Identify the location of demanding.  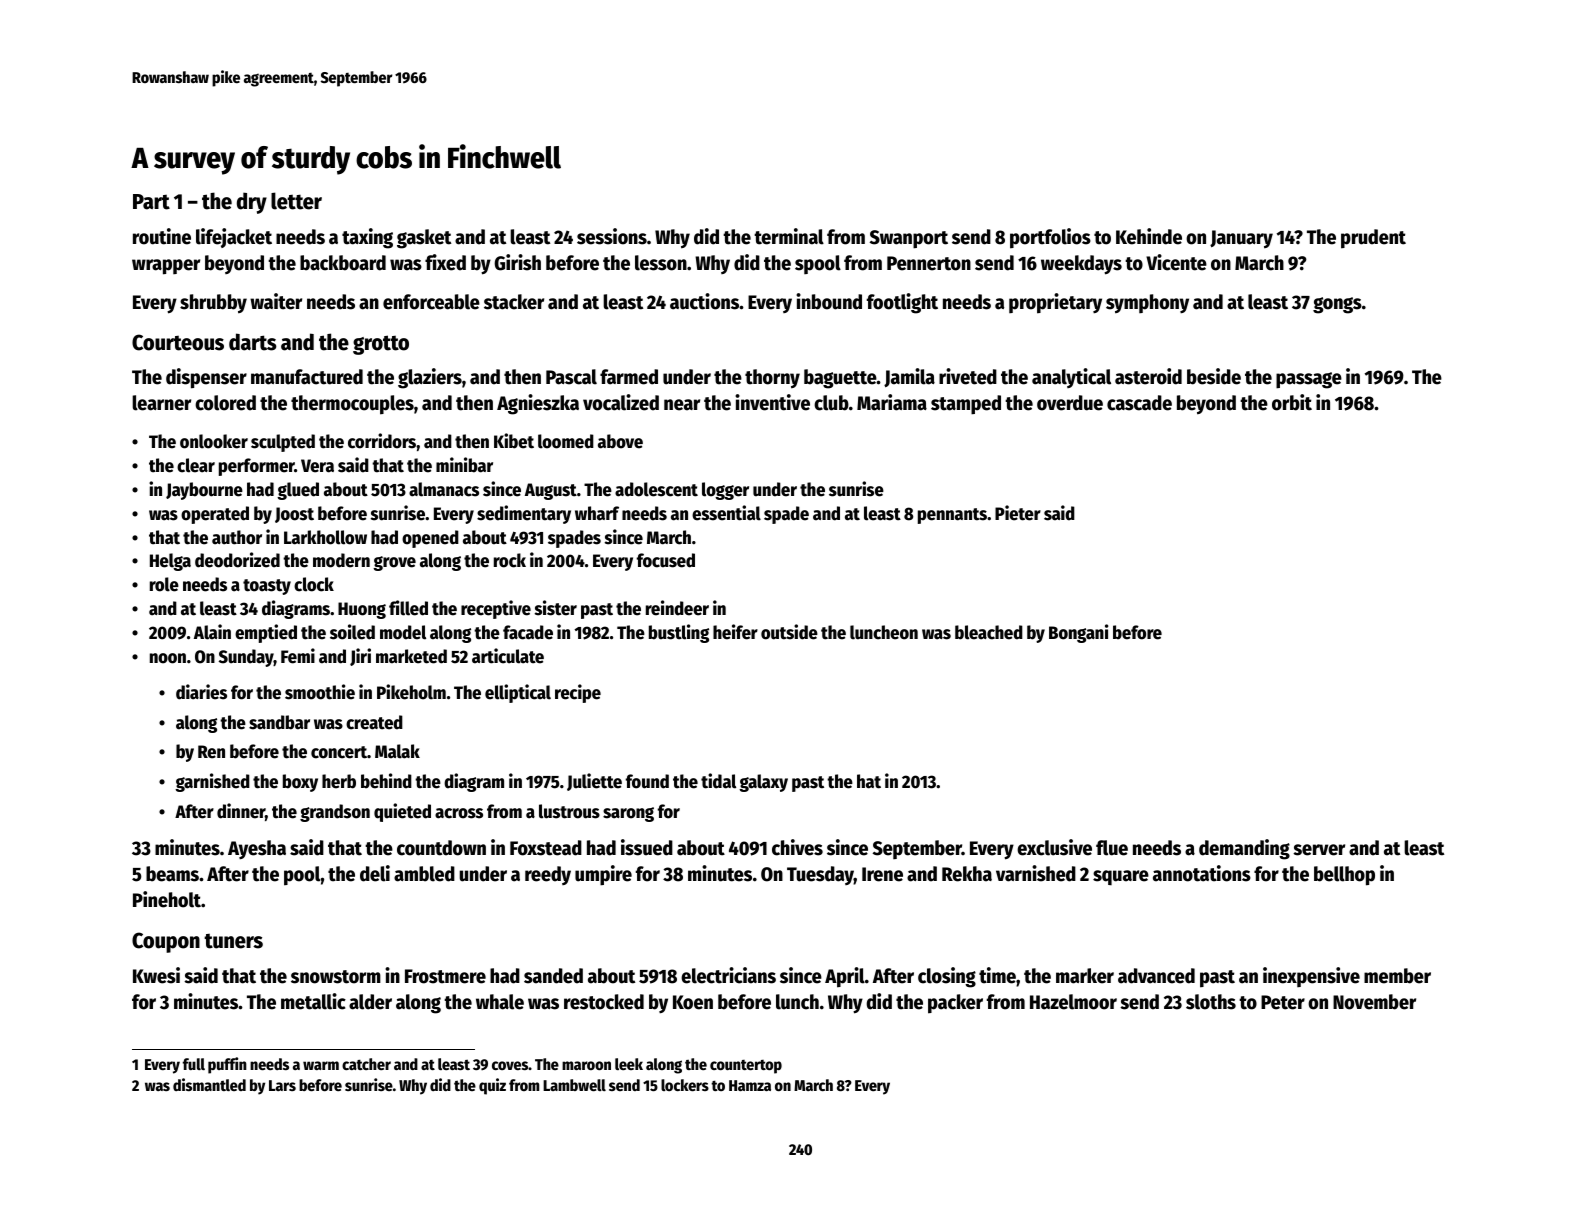
(1244, 849).
